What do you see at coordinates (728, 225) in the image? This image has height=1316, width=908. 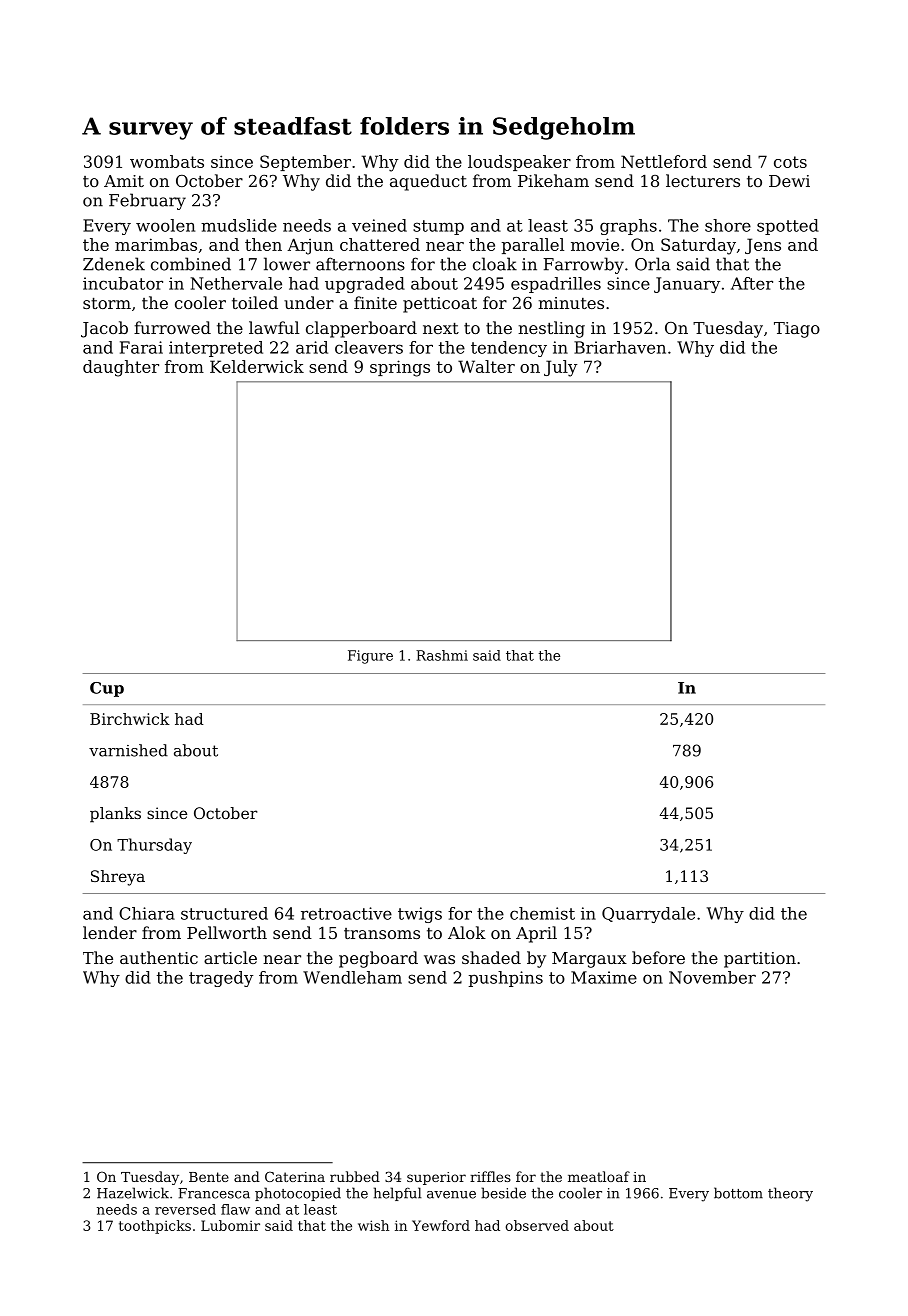 I see `shore` at bounding box center [728, 225].
